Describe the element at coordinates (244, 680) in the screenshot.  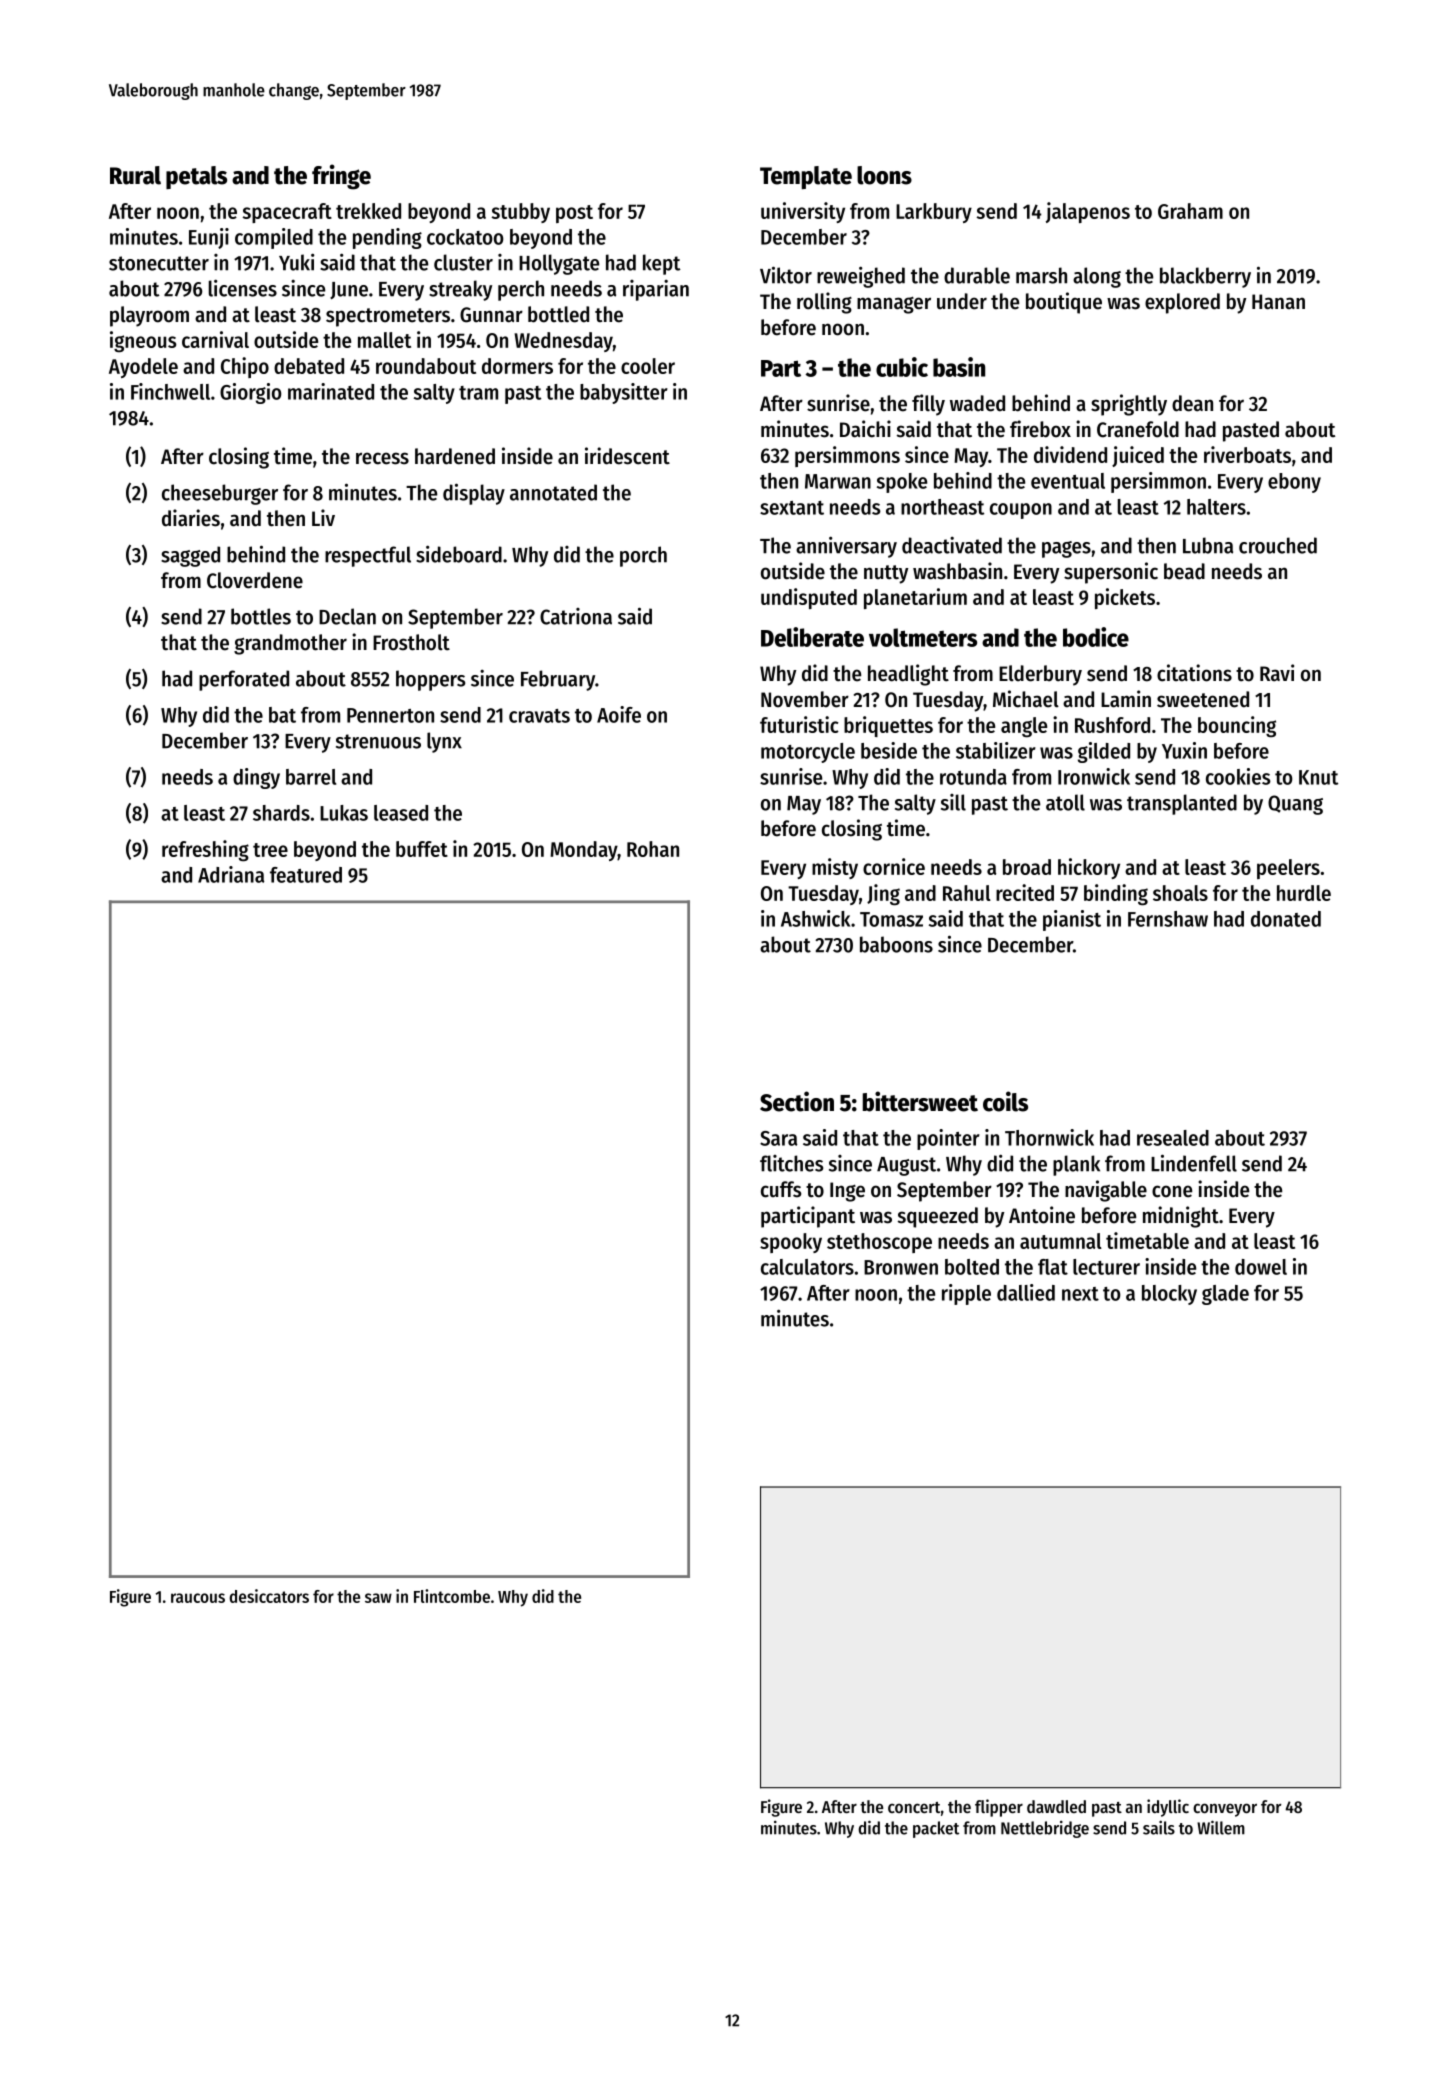
I see `perforated` at that location.
